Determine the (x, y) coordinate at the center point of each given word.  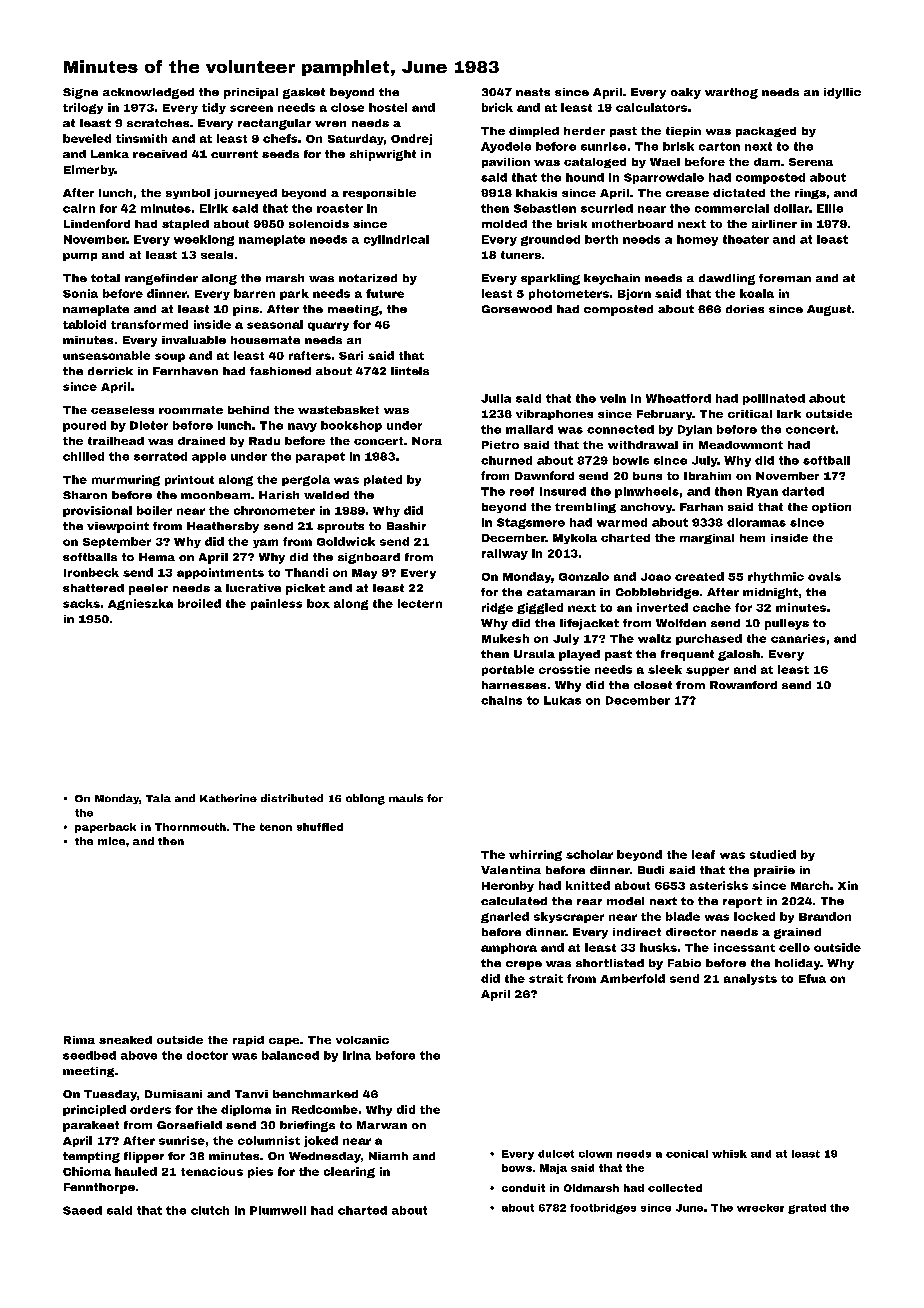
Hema (157, 557)
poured (84, 426)
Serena (811, 162)
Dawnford (544, 475)
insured (563, 491)
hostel (388, 107)
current (234, 154)
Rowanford (743, 685)
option (831, 508)
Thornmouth (190, 827)
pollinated (774, 399)
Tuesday (110, 1095)
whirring (535, 855)
